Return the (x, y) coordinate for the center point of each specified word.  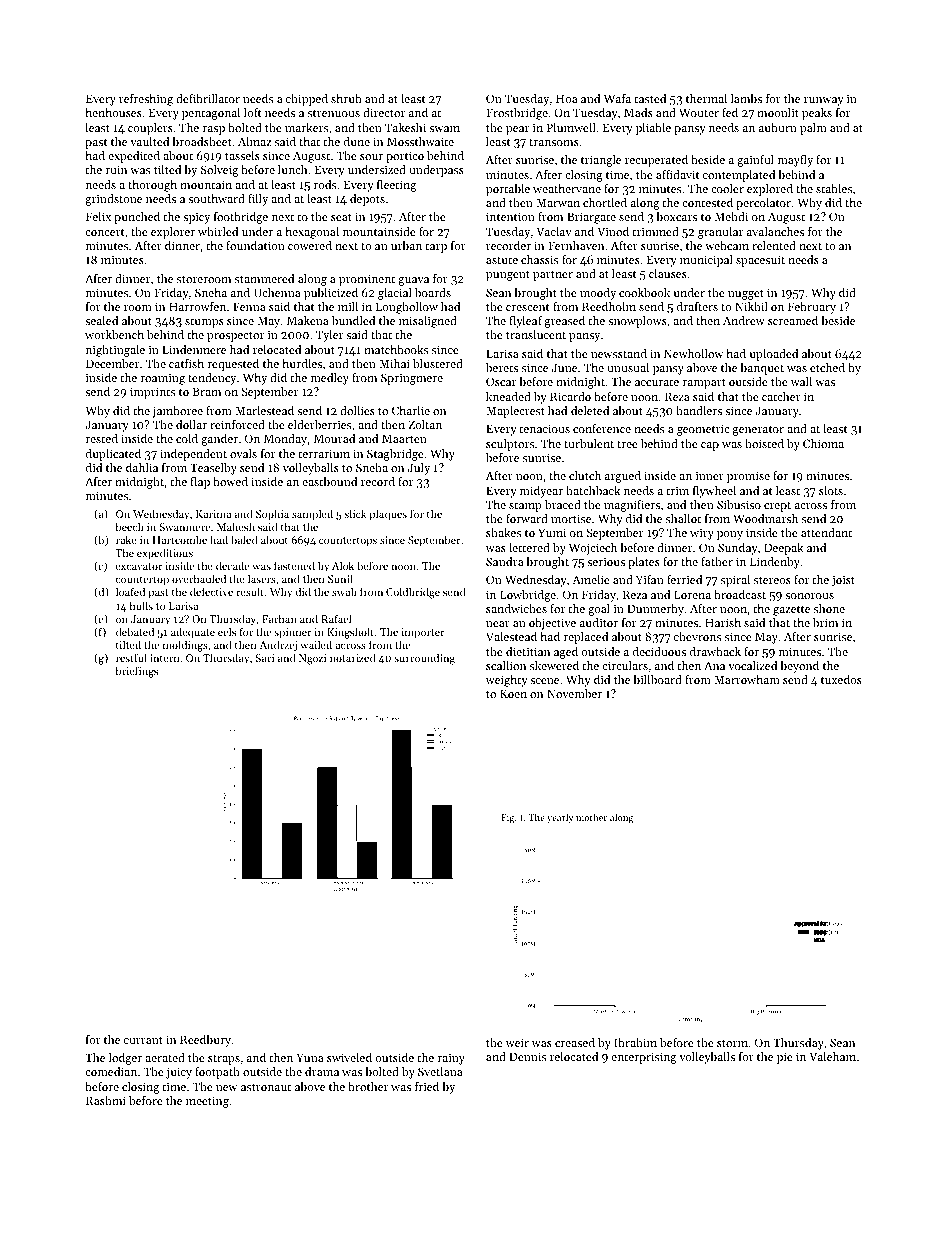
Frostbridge (517, 114)
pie (785, 1058)
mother (591, 817)
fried (427, 1086)
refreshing (146, 100)
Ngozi (312, 659)
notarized (353, 657)
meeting (207, 1102)
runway (824, 101)
